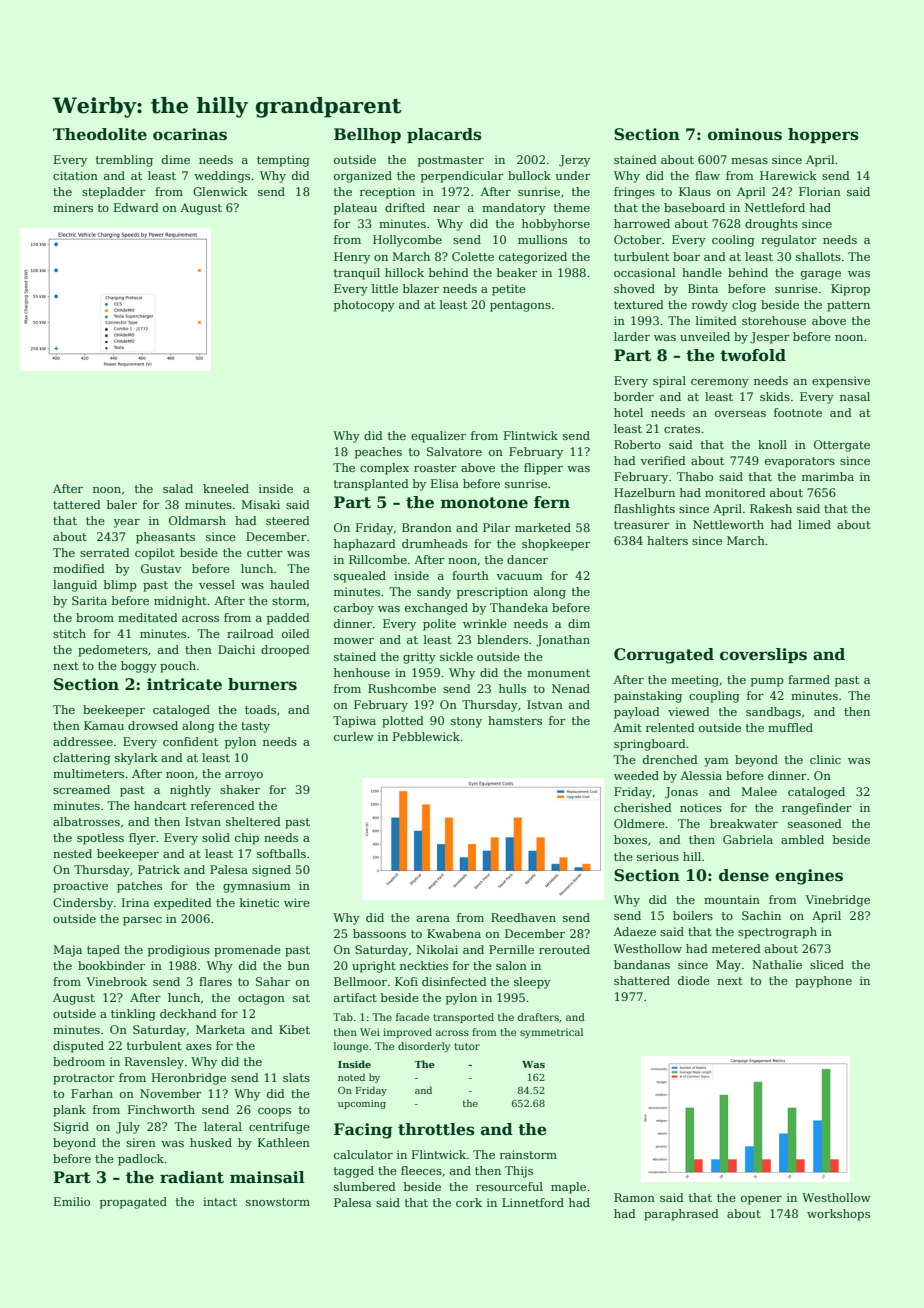 This document has height=1308, width=924. What do you see at coordinates (139, 667) in the document?
I see `boggy` at bounding box center [139, 667].
